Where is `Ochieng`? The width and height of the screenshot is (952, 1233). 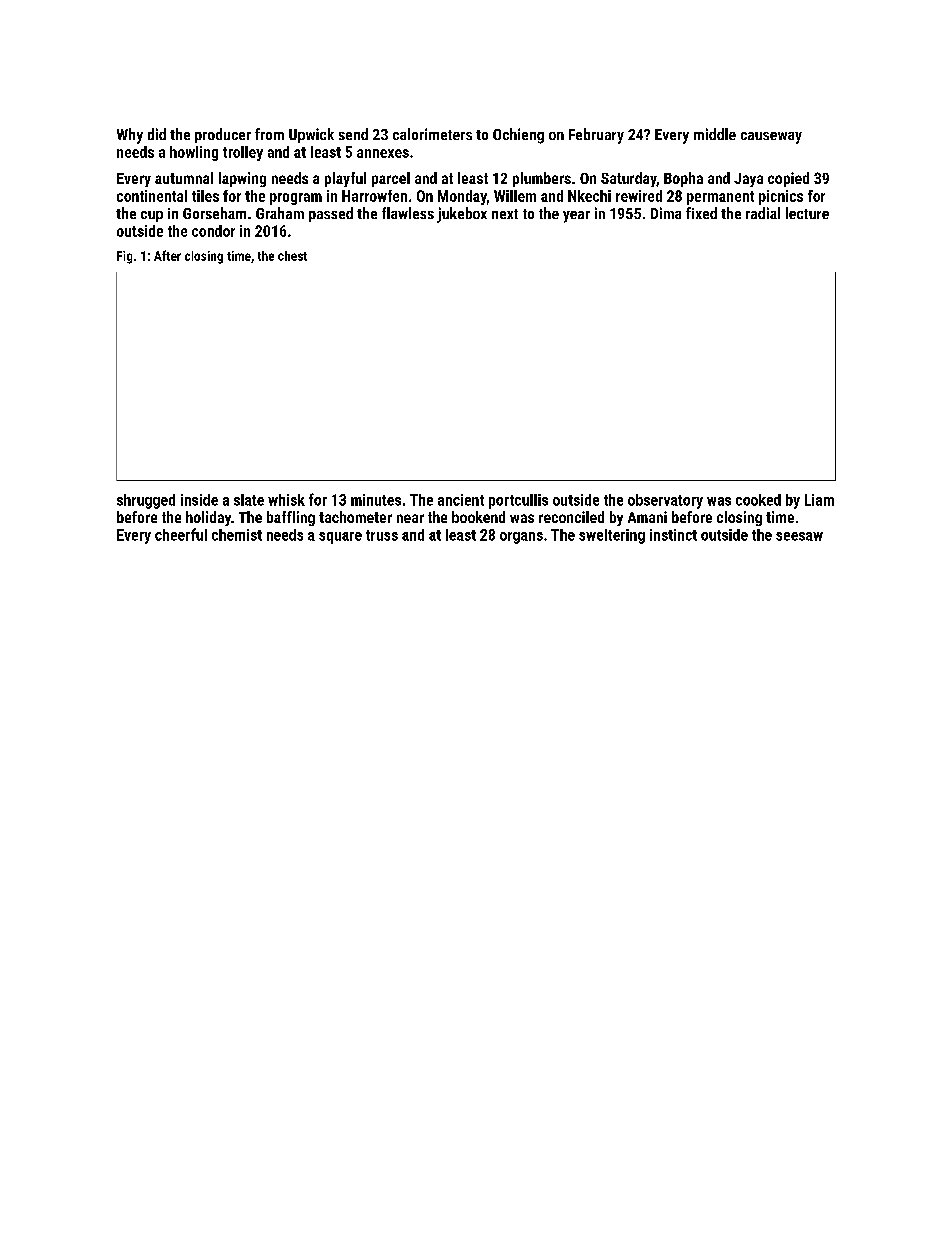 Ochieng is located at coordinates (518, 136).
